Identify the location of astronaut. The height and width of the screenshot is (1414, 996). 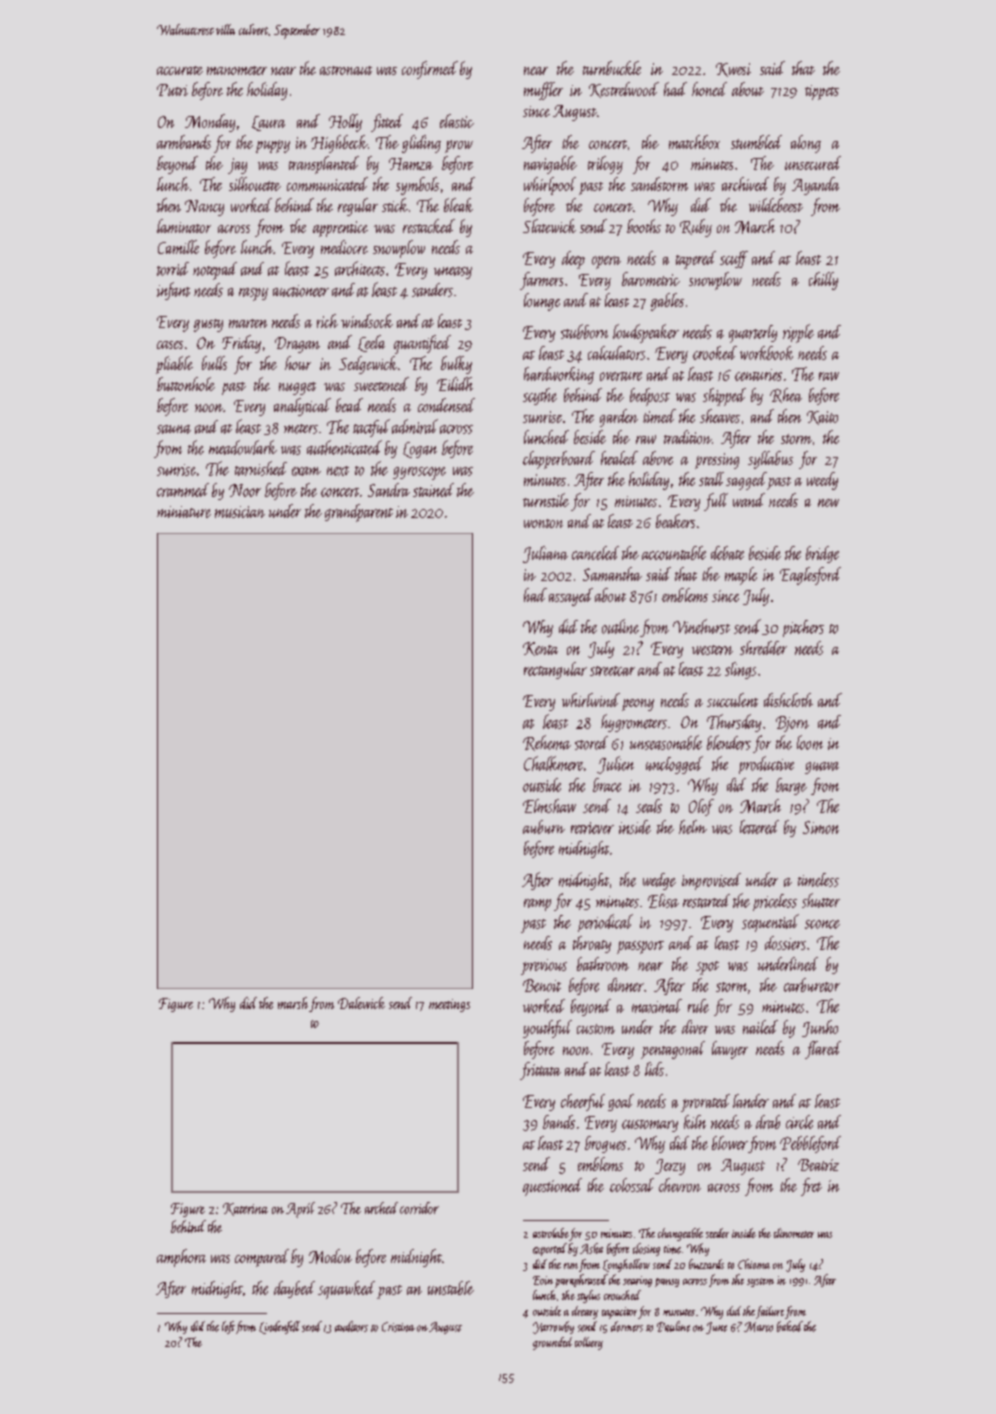
(346, 70).
